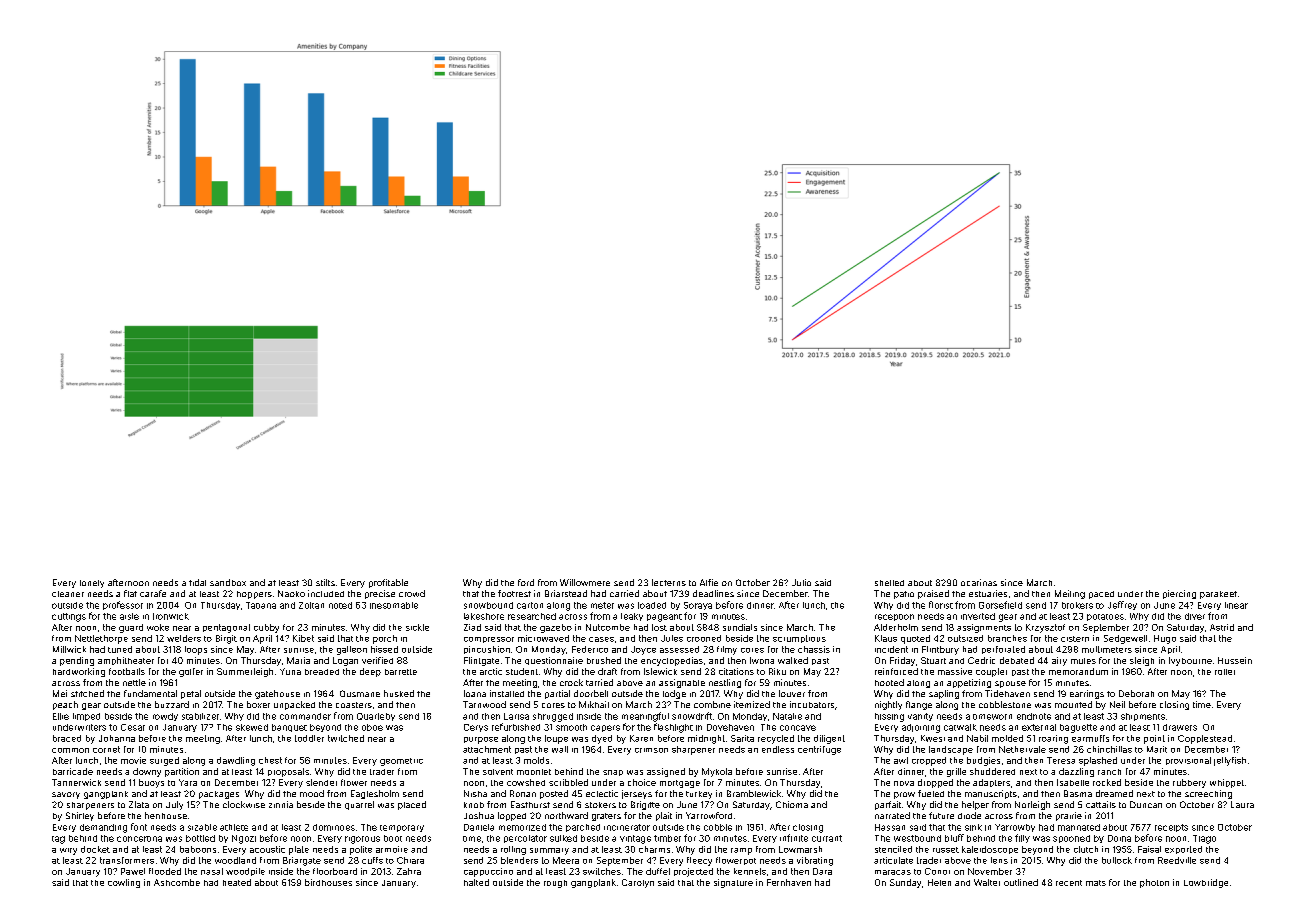 The width and height of the document is (1308, 924). I want to click on pincushion, so click(487, 650).
